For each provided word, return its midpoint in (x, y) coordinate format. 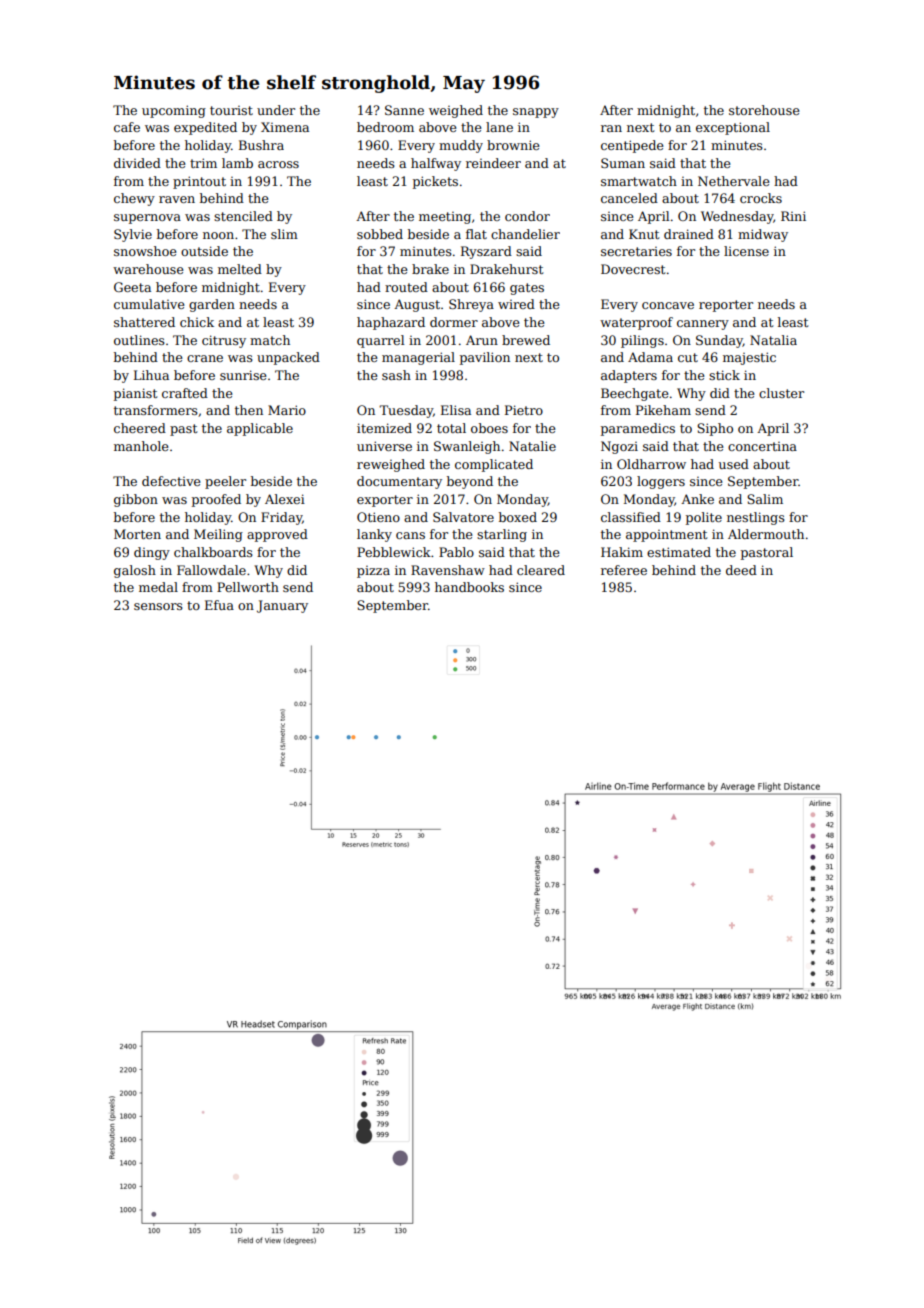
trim (203, 163)
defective (171, 481)
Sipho (715, 429)
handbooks (469, 587)
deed (741, 570)
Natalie (532, 446)
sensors (158, 606)
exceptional (733, 128)
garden (212, 305)
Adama (650, 357)
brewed (526, 340)
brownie (513, 145)
